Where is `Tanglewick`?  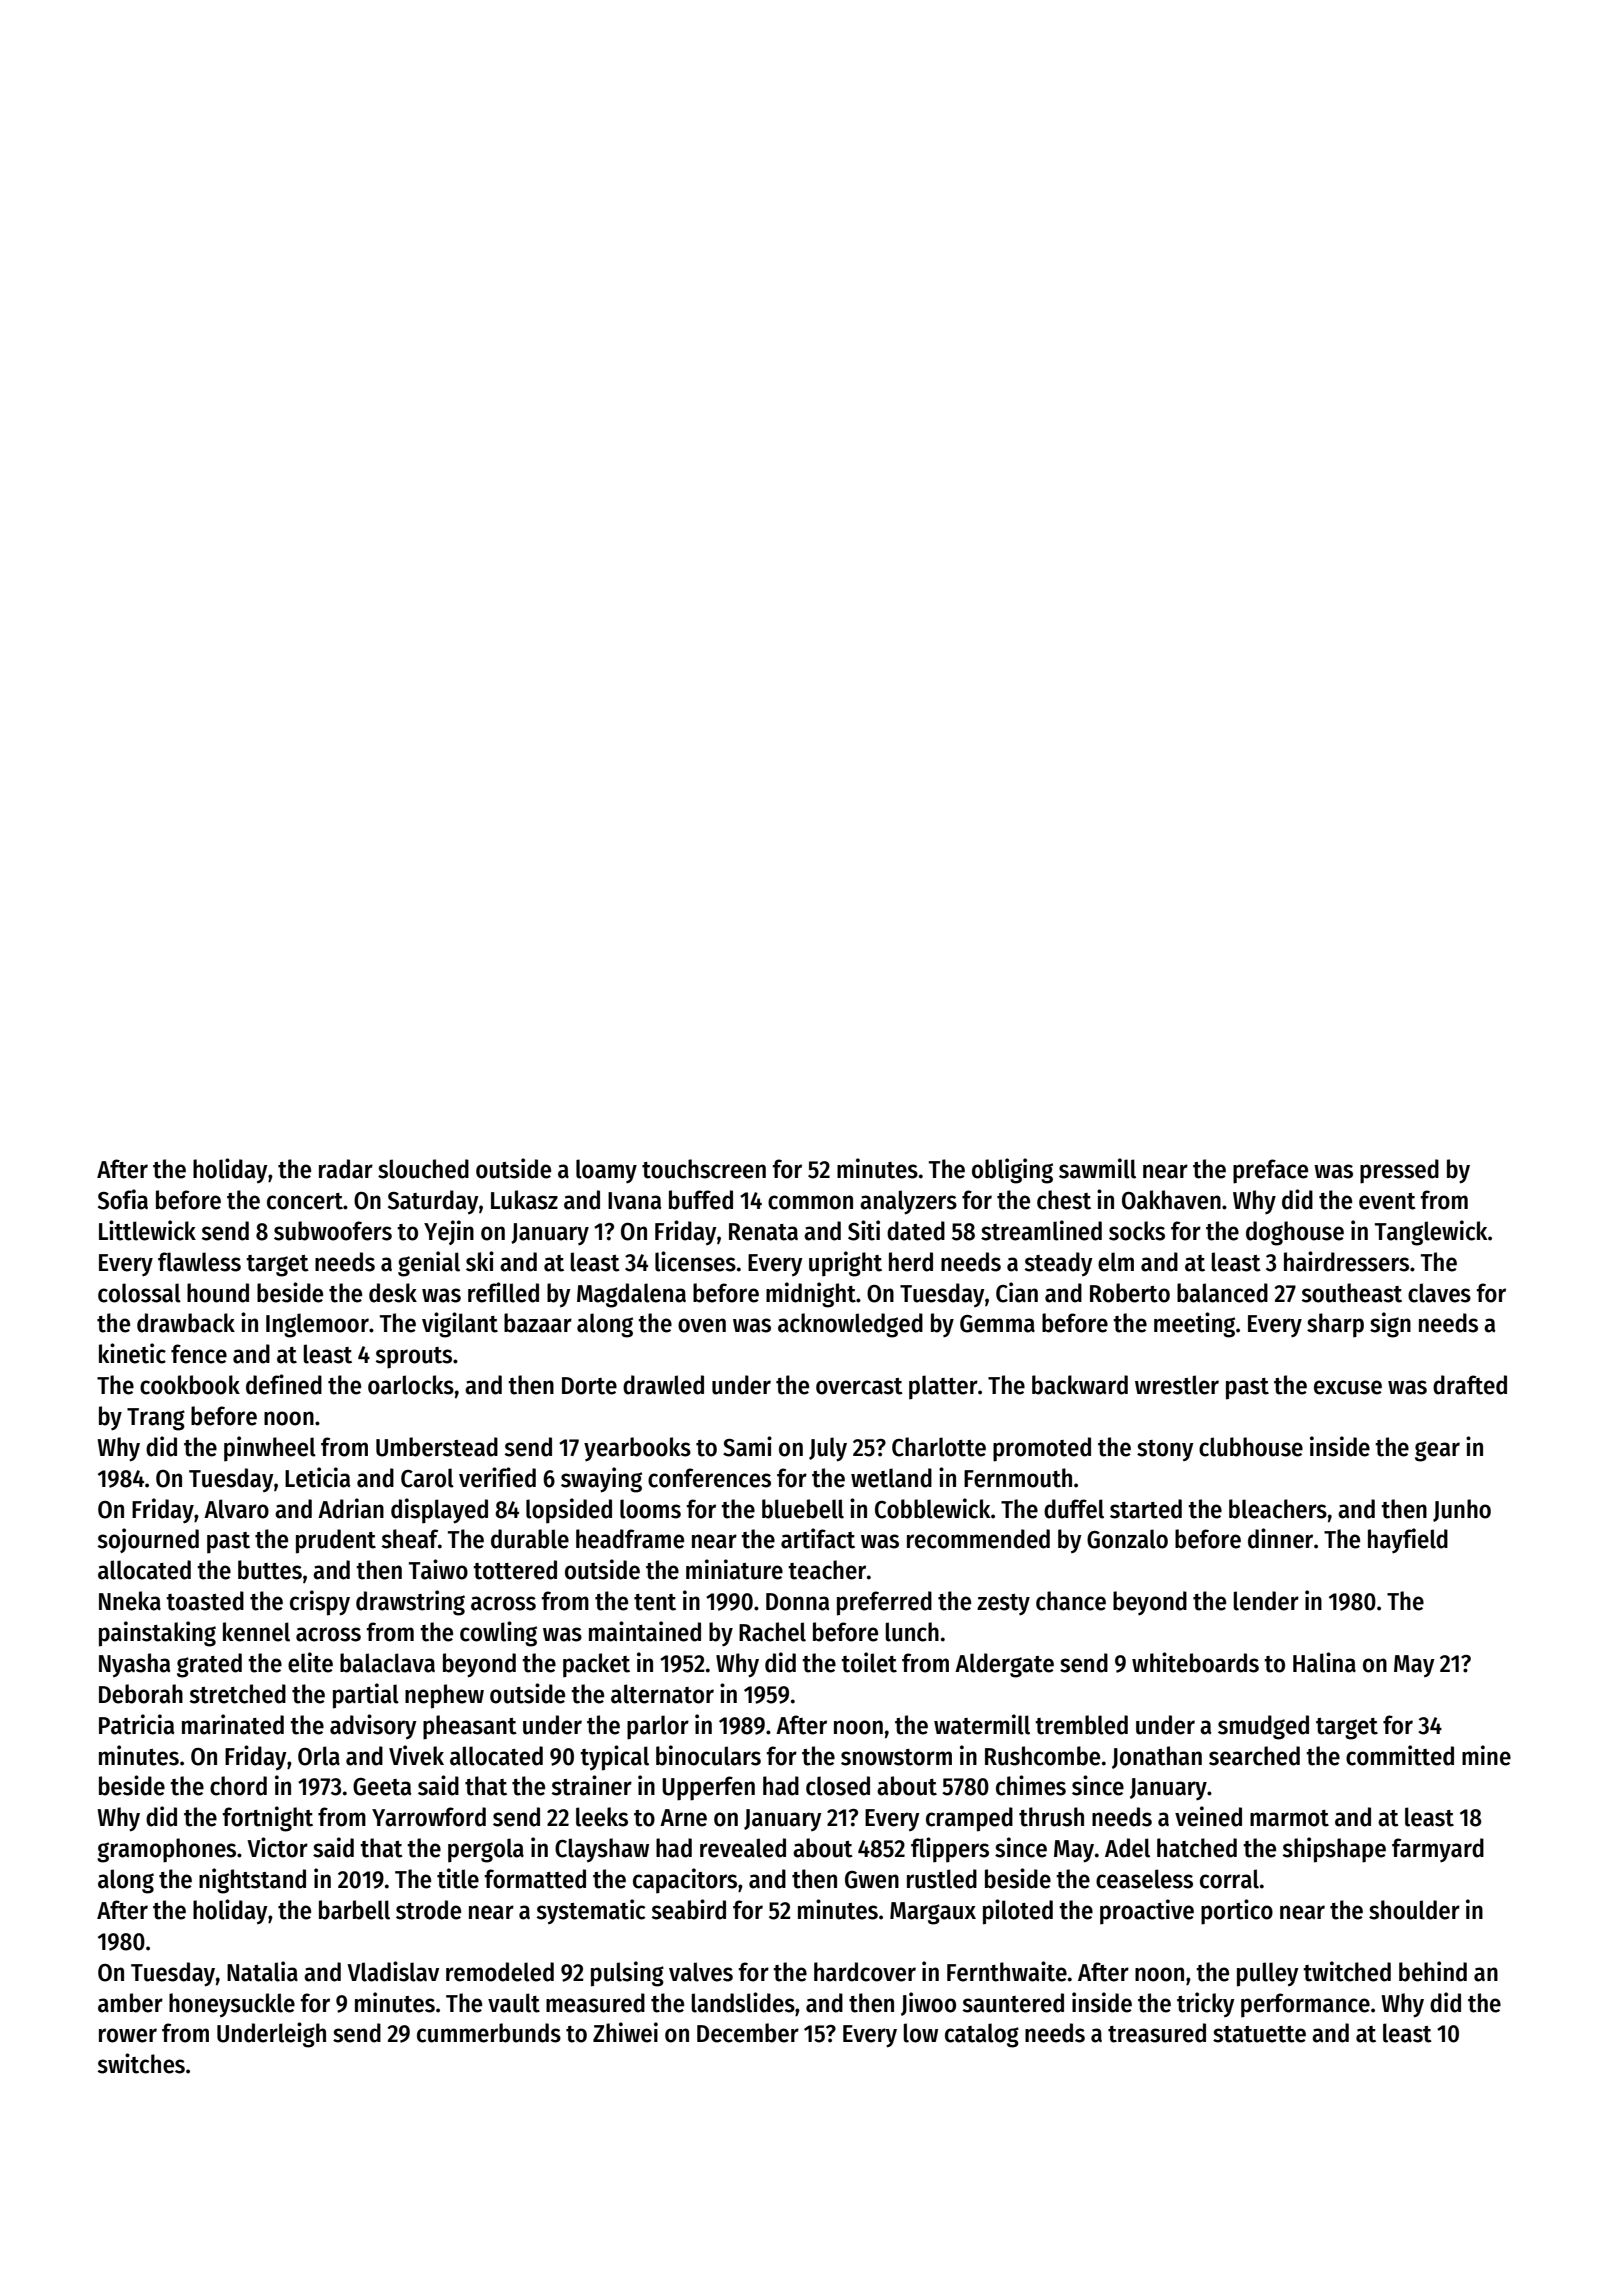
Tanglewick is located at coordinates (1431, 1233).
